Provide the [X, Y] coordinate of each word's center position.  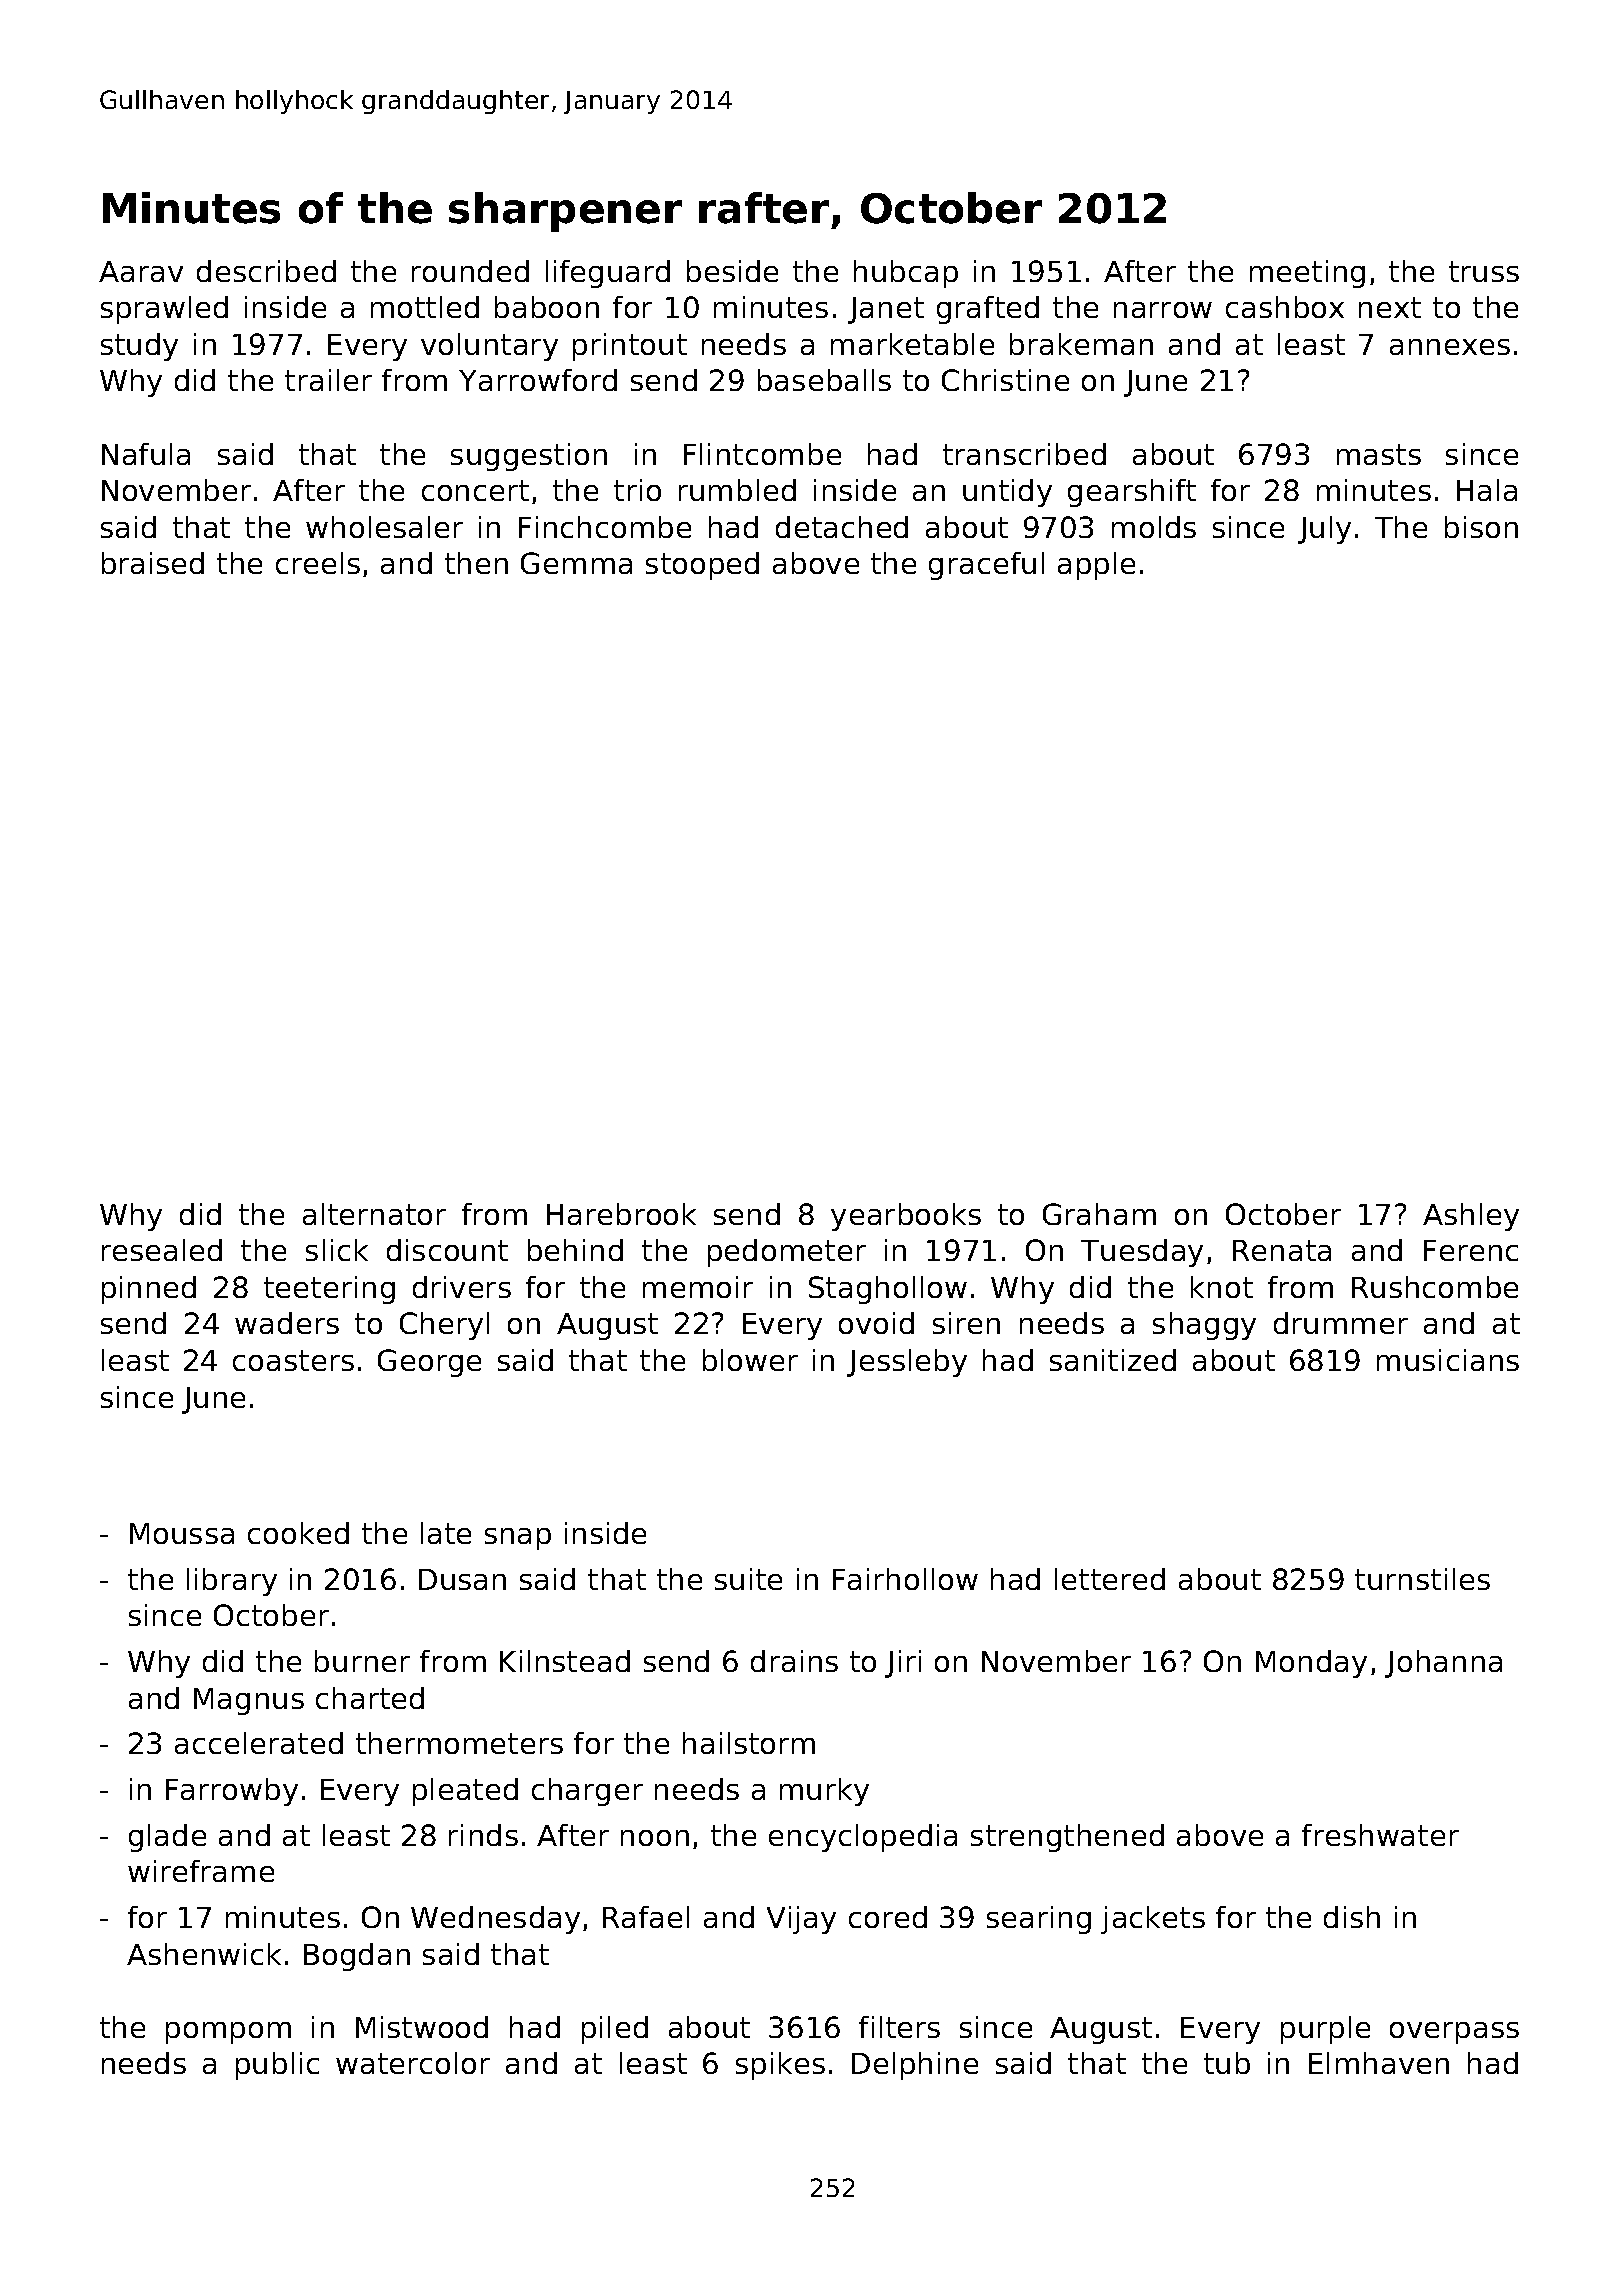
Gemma [576, 563]
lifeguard [608, 274]
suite [748, 1579]
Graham [1099, 1214]
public [277, 2066]
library [232, 1582]
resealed [162, 1250]
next [1390, 307]
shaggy [1204, 1326]
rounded [470, 271]
